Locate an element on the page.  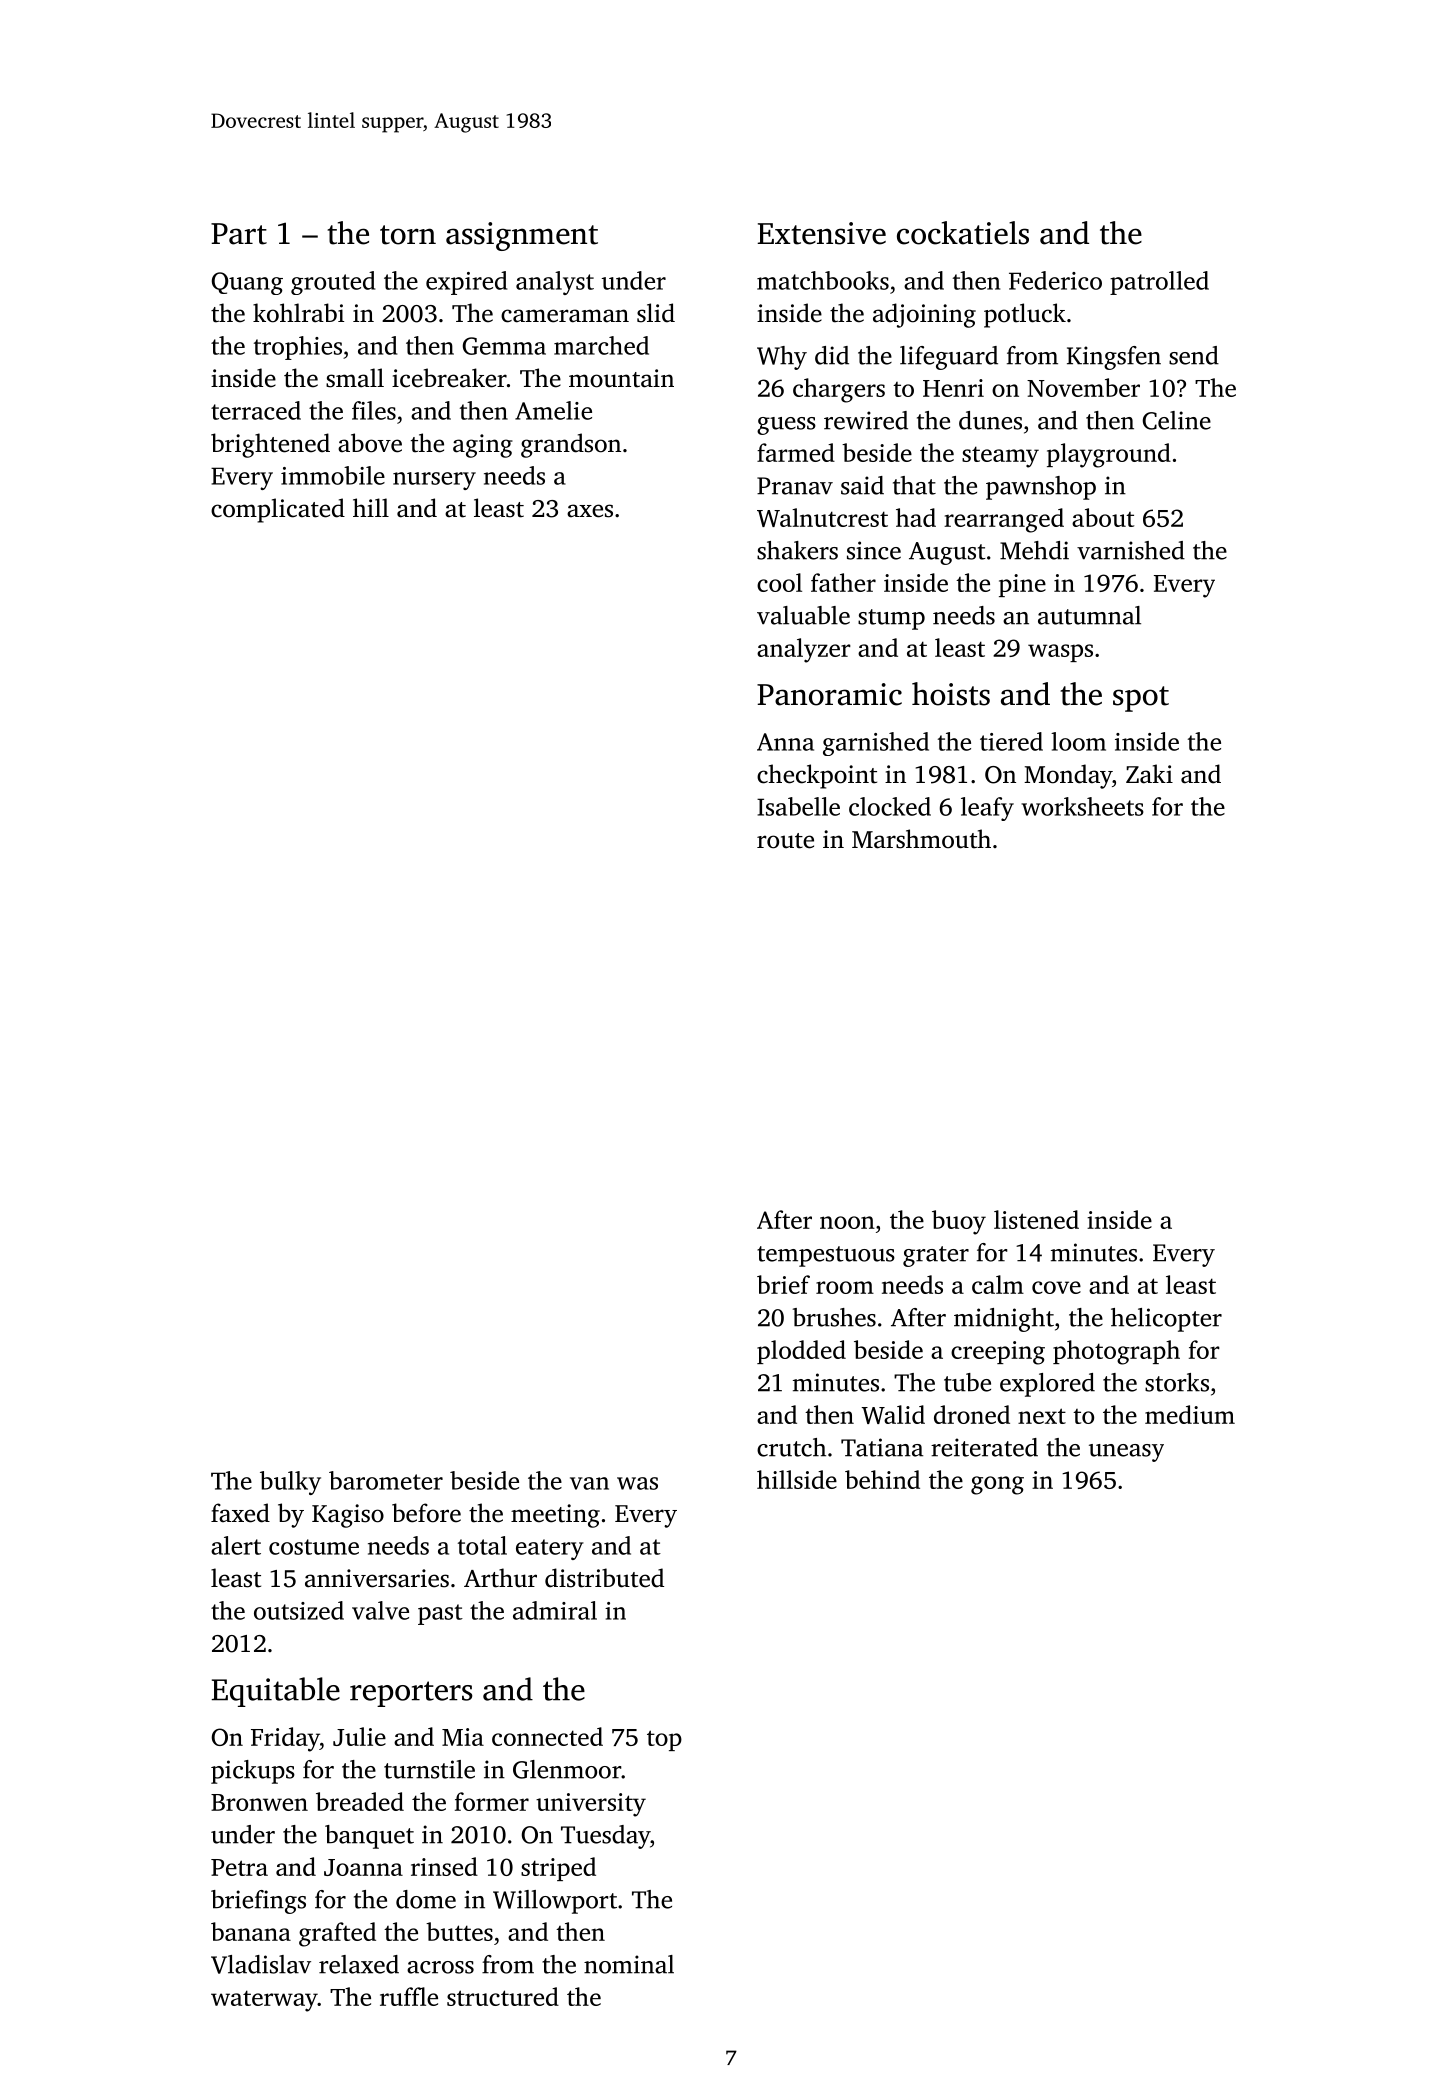
across is located at coordinates (440, 1967).
